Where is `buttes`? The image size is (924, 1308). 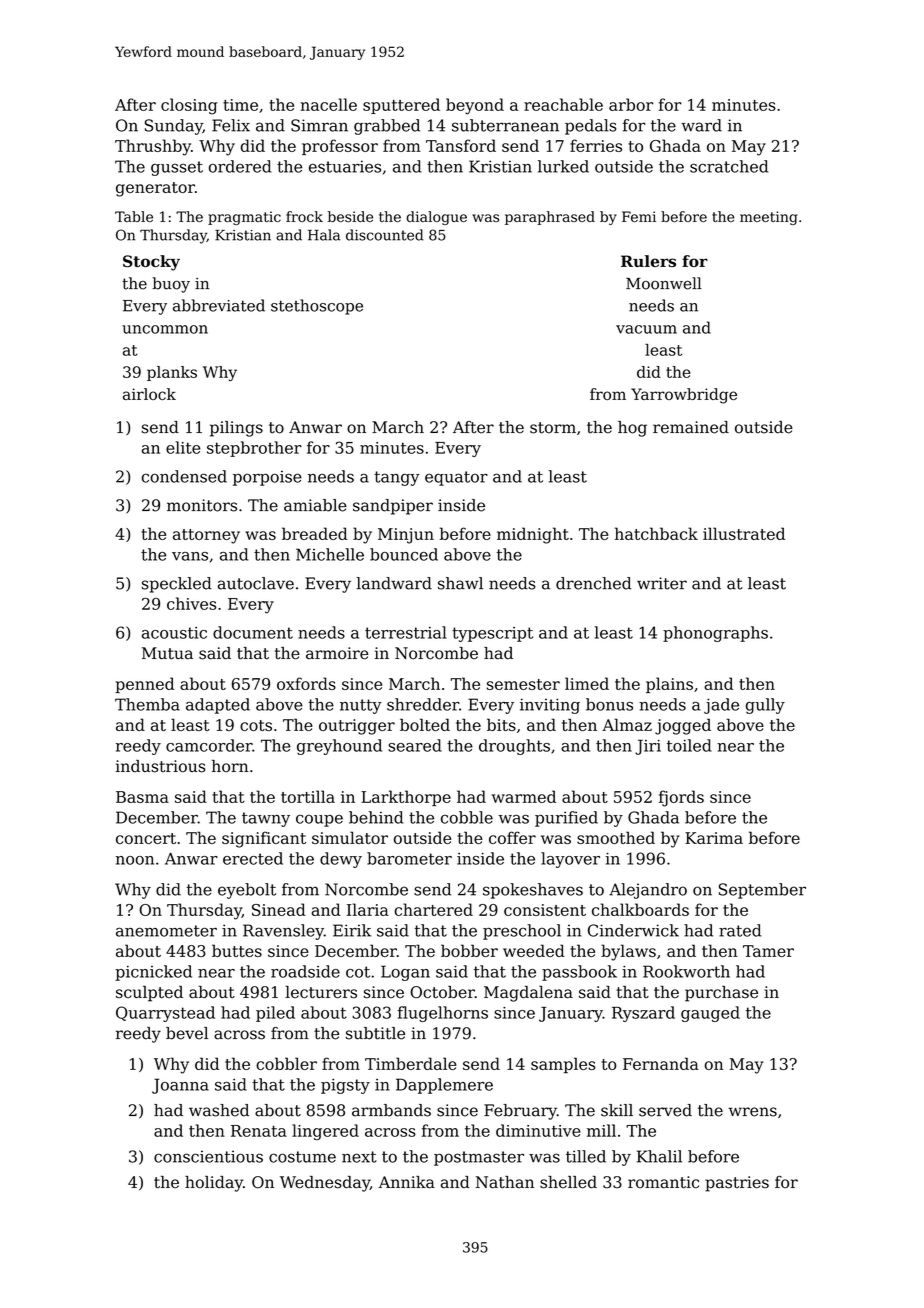 buttes is located at coordinates (237, 950).
